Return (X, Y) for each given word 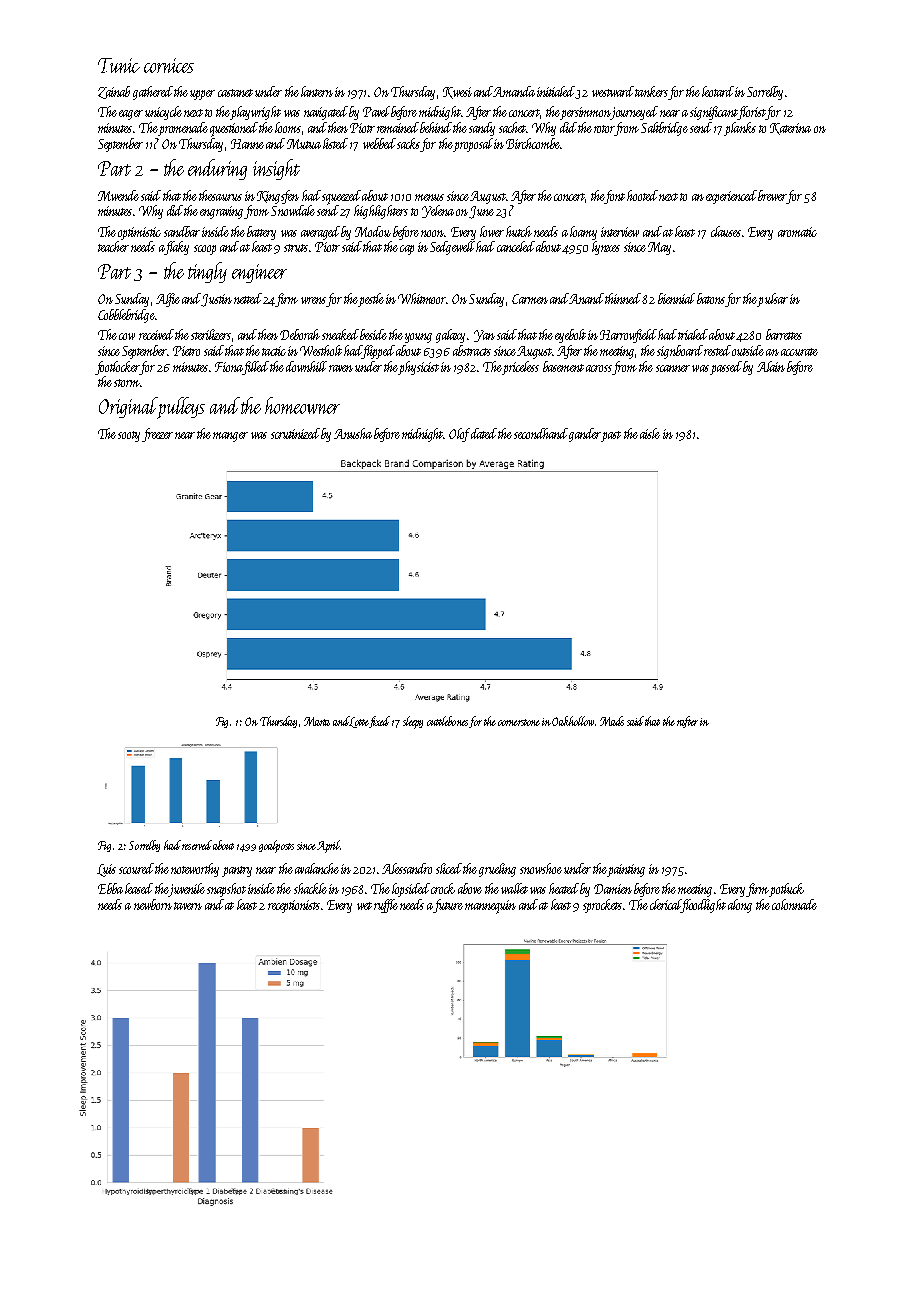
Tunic (119, 65)
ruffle (386, 906)
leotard (718, 91)
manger (230, 437)
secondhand (541, 433)
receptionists (294, 906)
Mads (612, 721)
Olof (459, 435)
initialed (556, 92)
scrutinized (295, 433)
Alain (771, 366)
